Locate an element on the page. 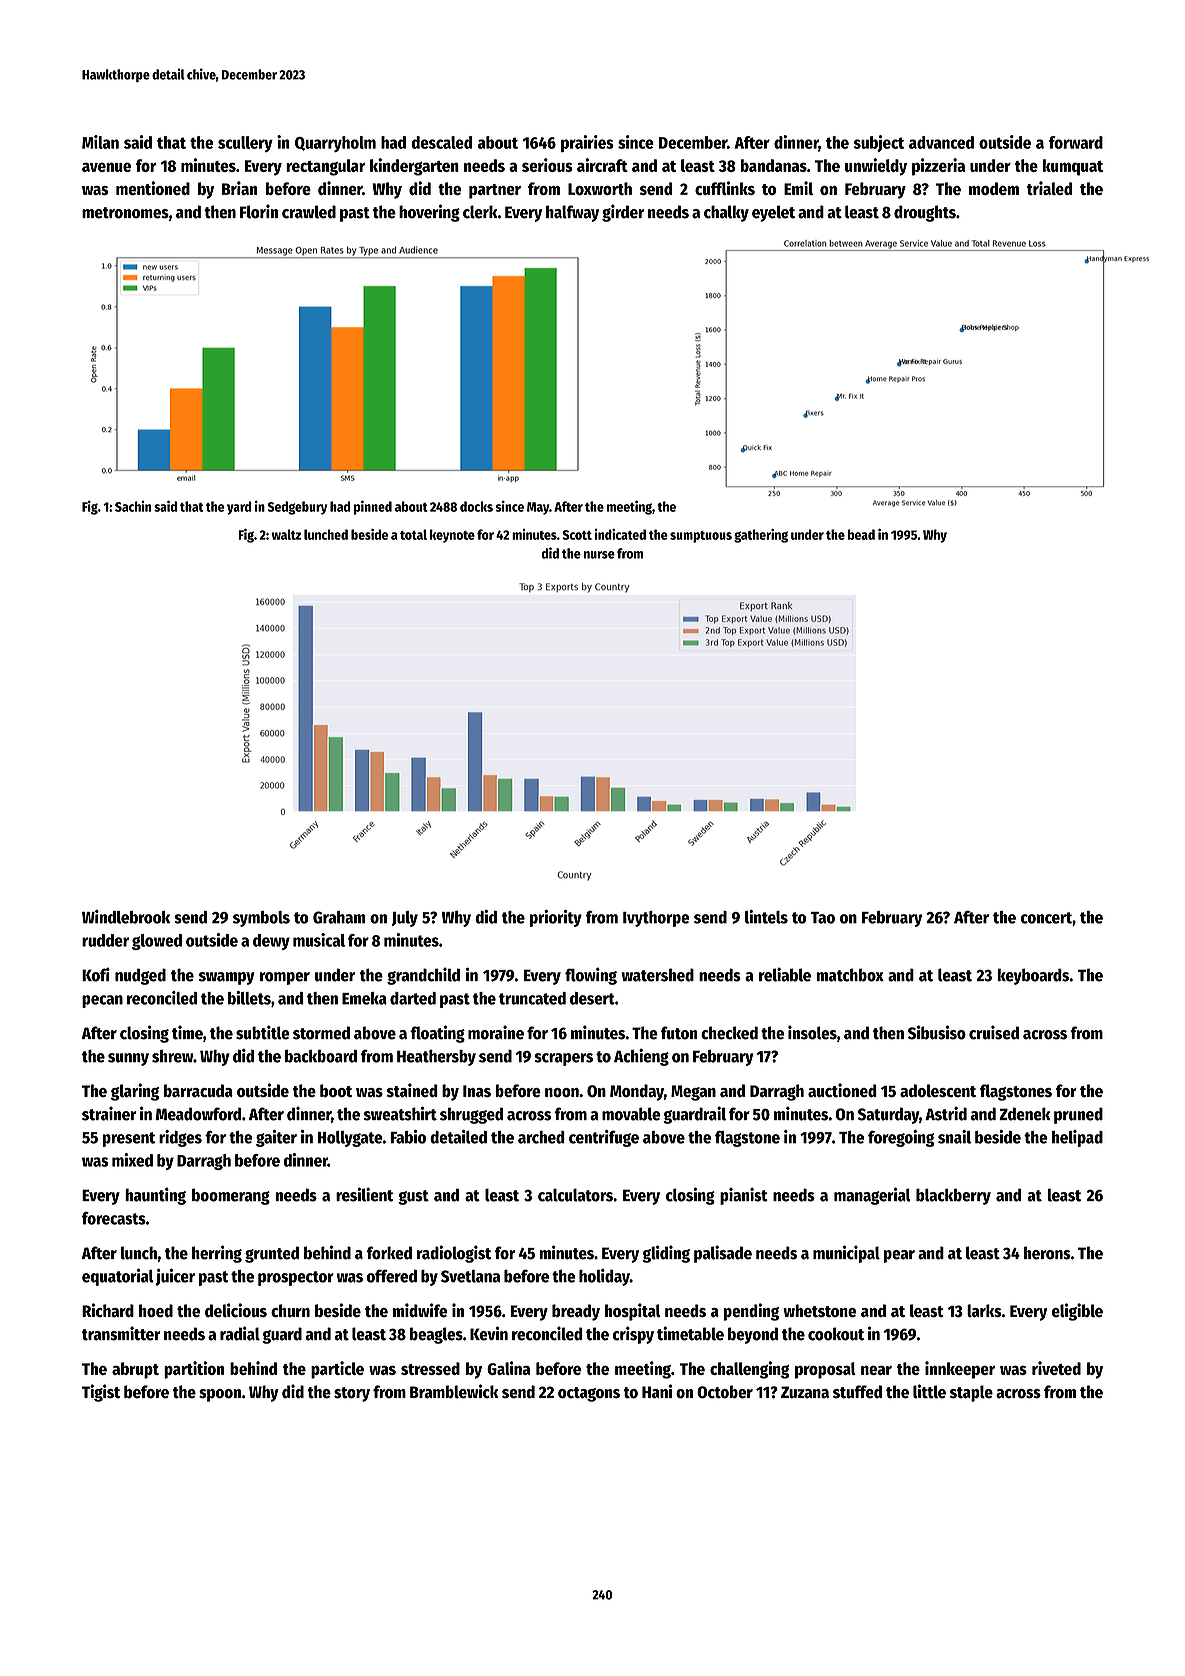 Image resolution: width=1185 pixels, height=1676 pixels. herring is located at coordinates (217, 1254).
